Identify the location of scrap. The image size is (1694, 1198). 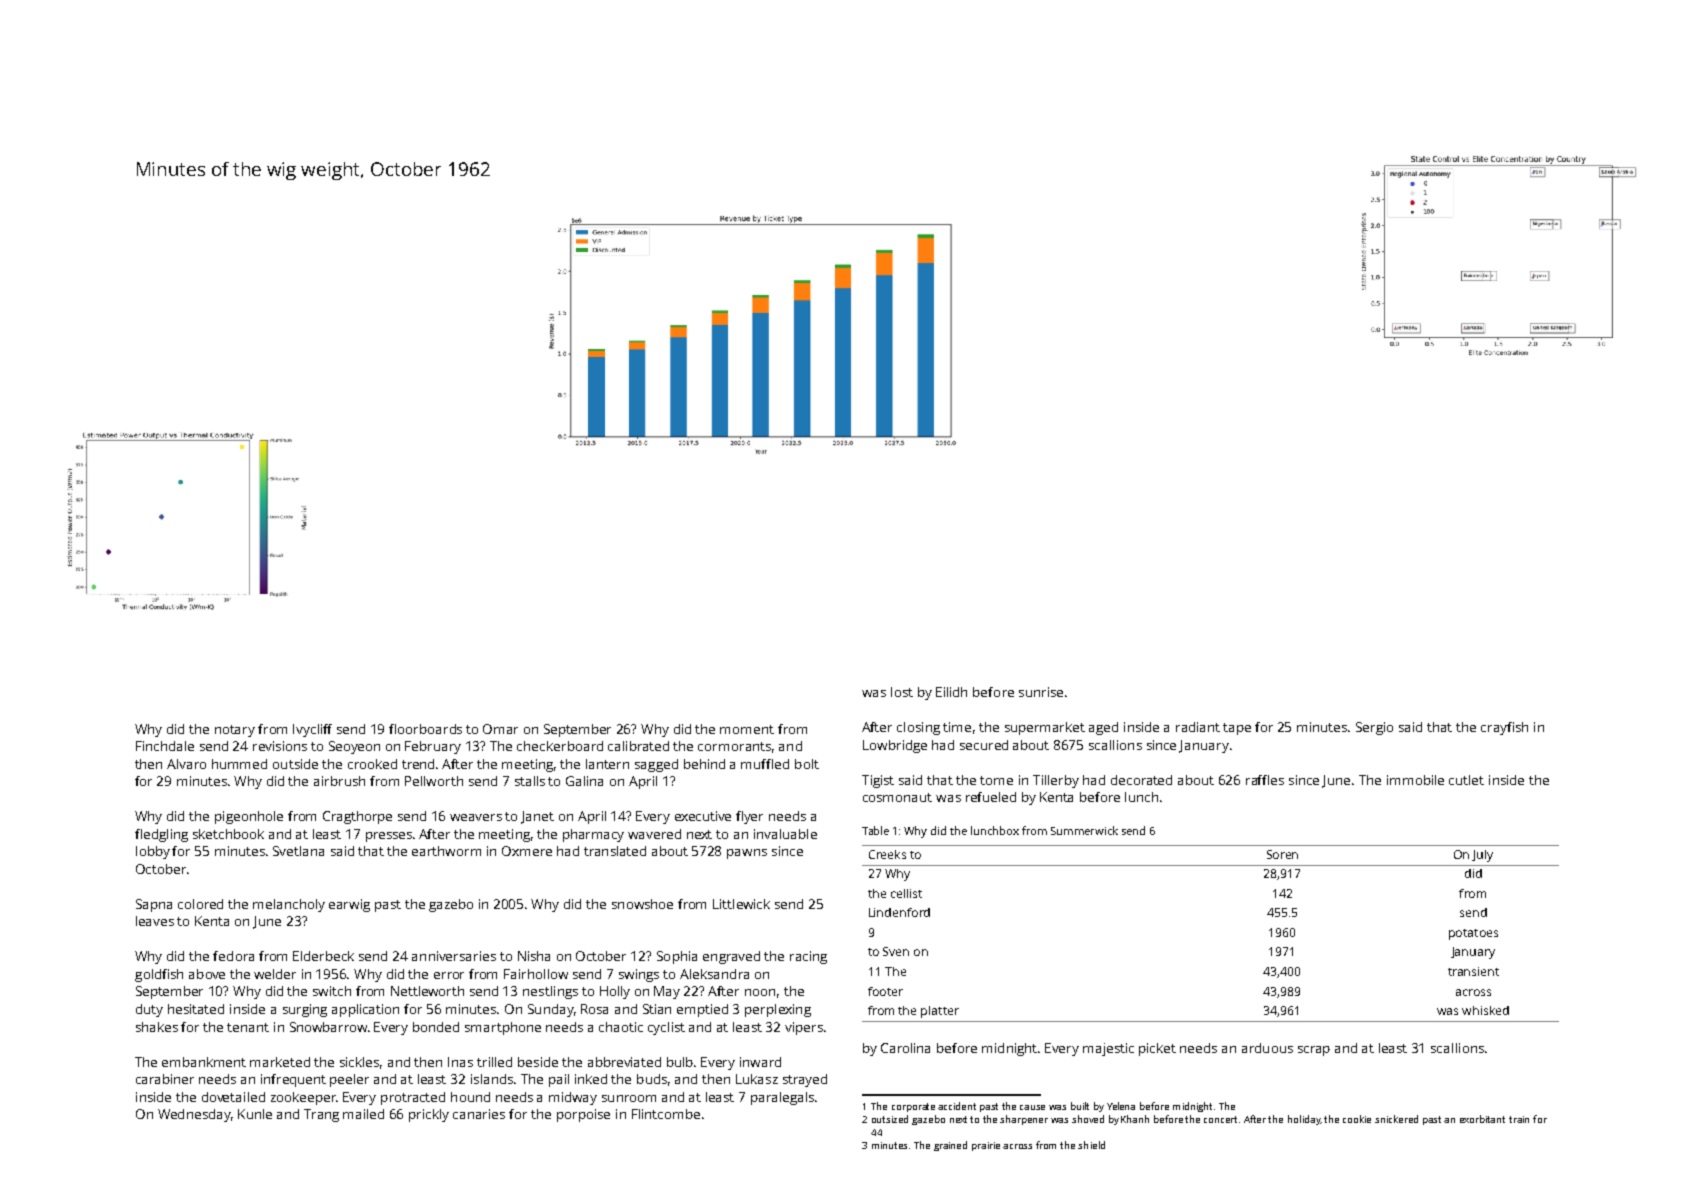
(1314, 1051).
